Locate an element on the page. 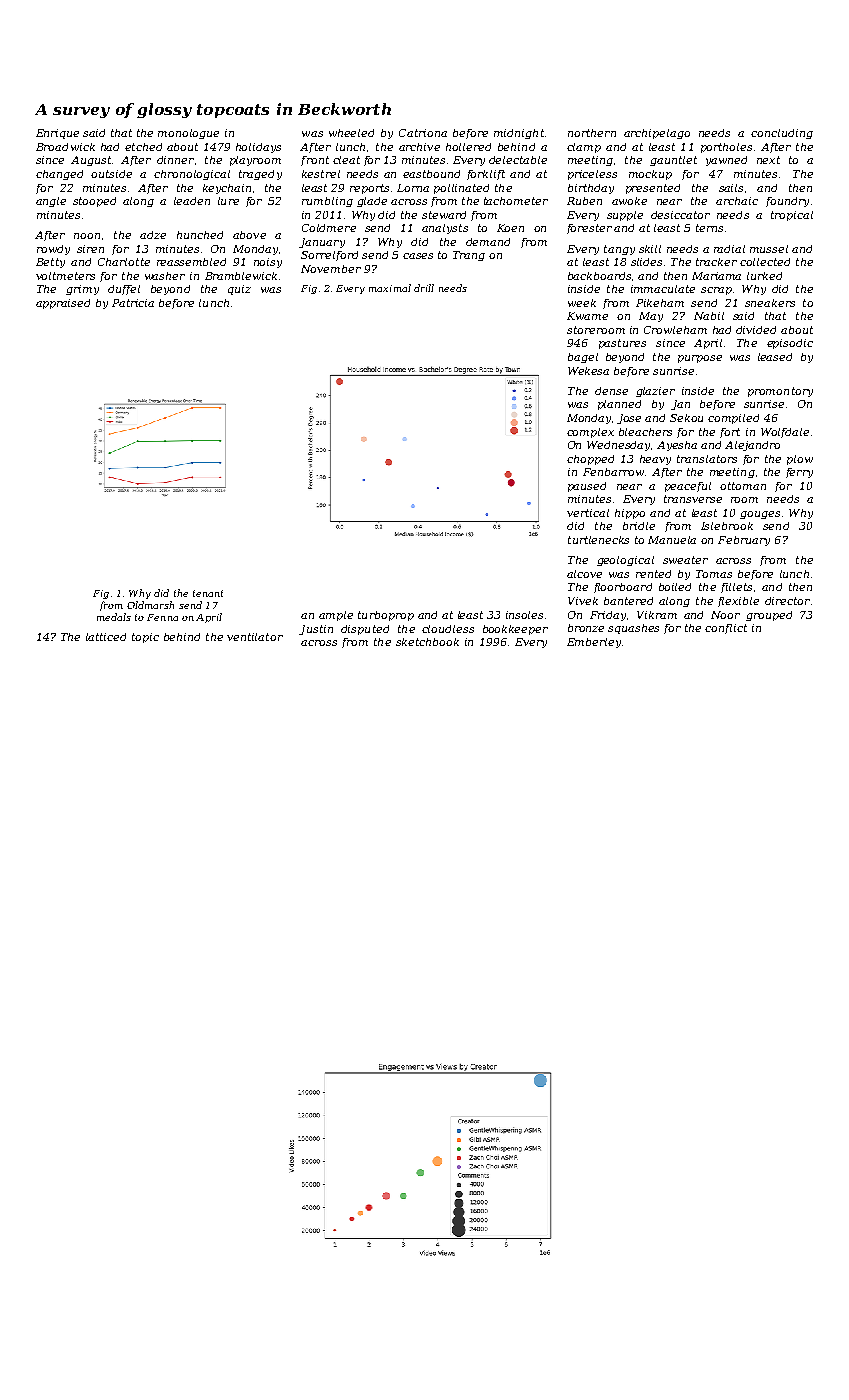  medals is located at coordinates (114, 617).
